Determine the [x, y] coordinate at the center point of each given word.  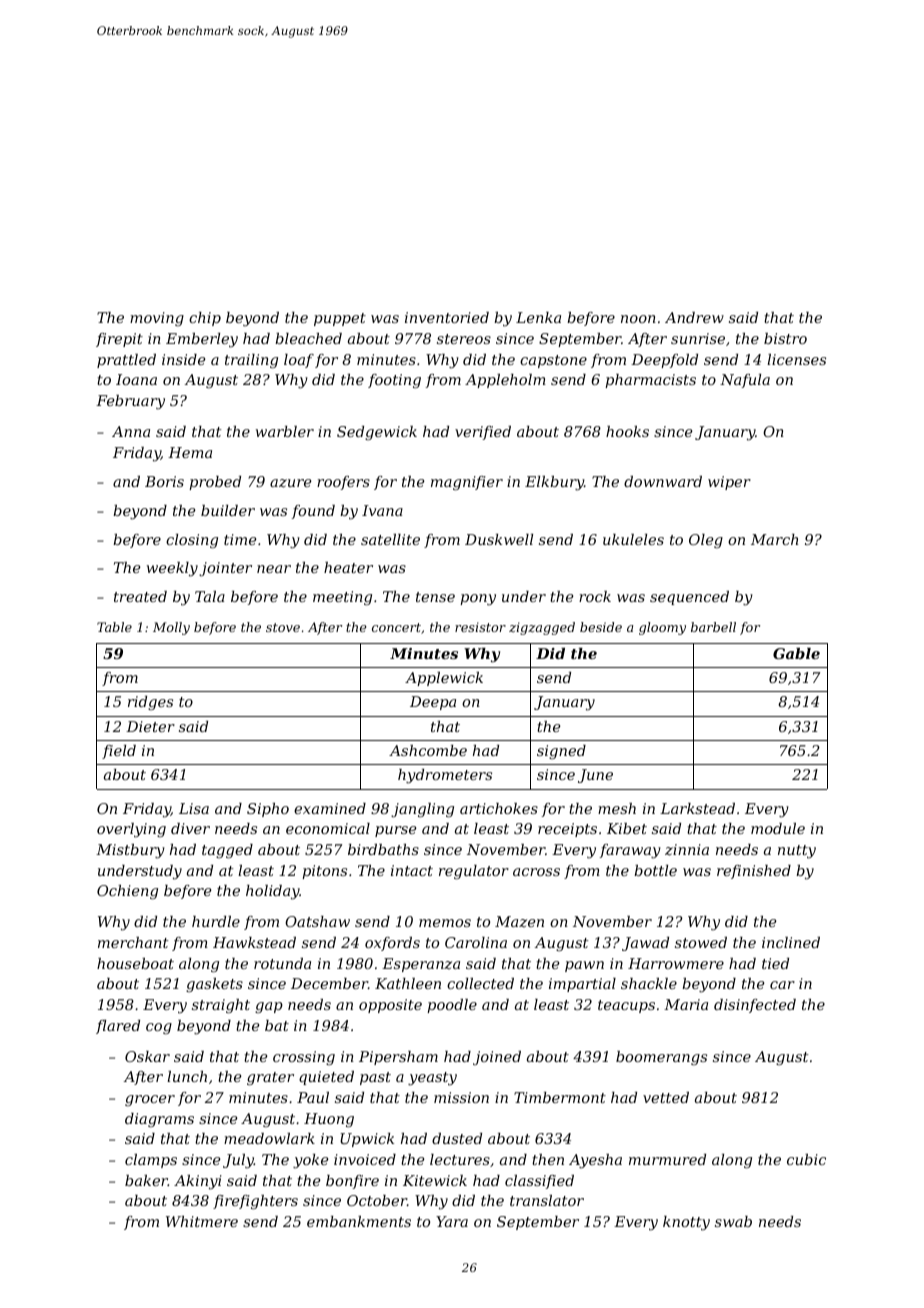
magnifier [467, 483]
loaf [299, 361]
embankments [359, 1221]
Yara [452, 1221]
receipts [567, 830]
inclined [791, 942]
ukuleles [633, 539]
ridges [150, 703]
